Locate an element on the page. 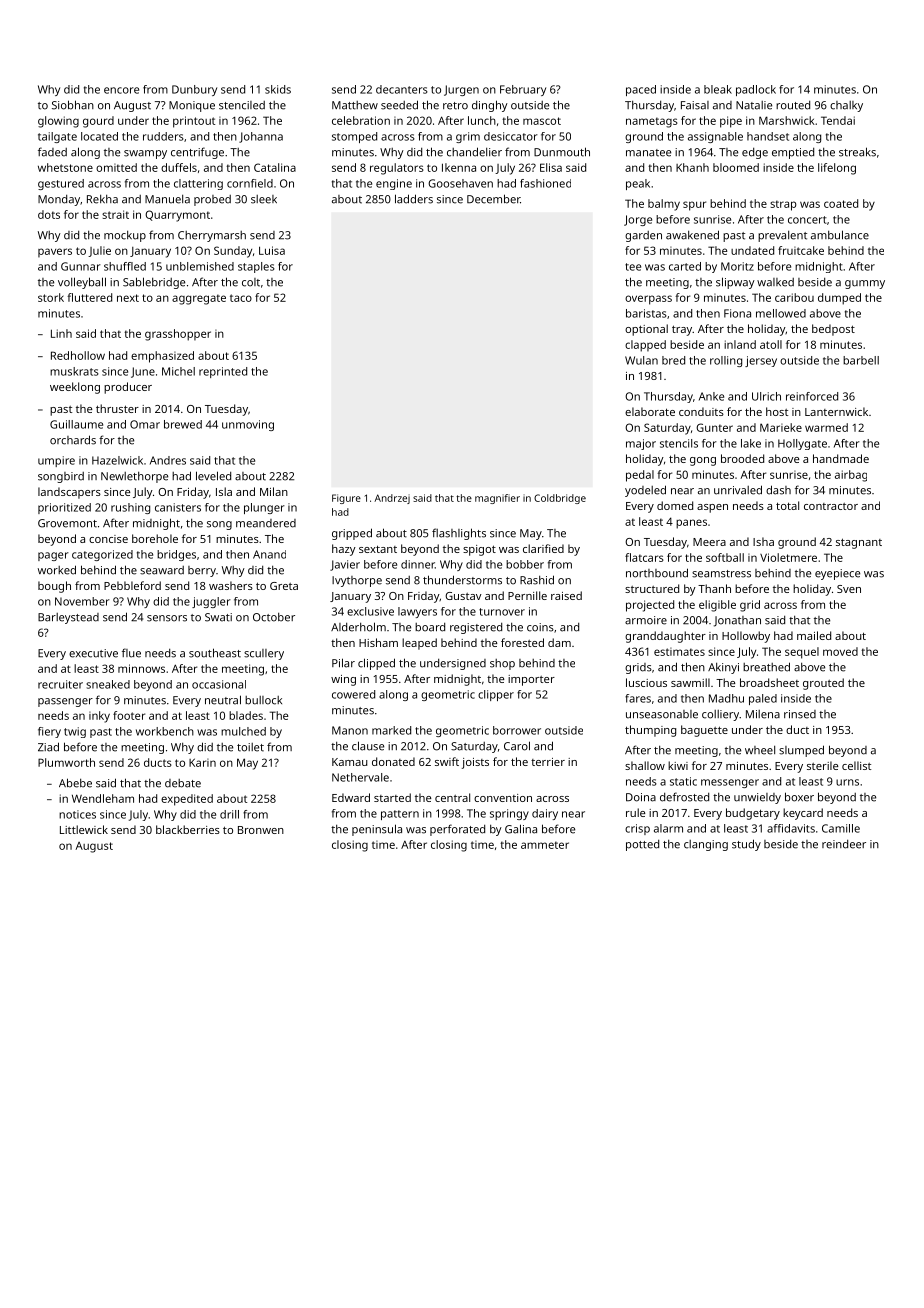 The height and width of the document is (1308, 924). clause is located at coordinates (368, 746).
